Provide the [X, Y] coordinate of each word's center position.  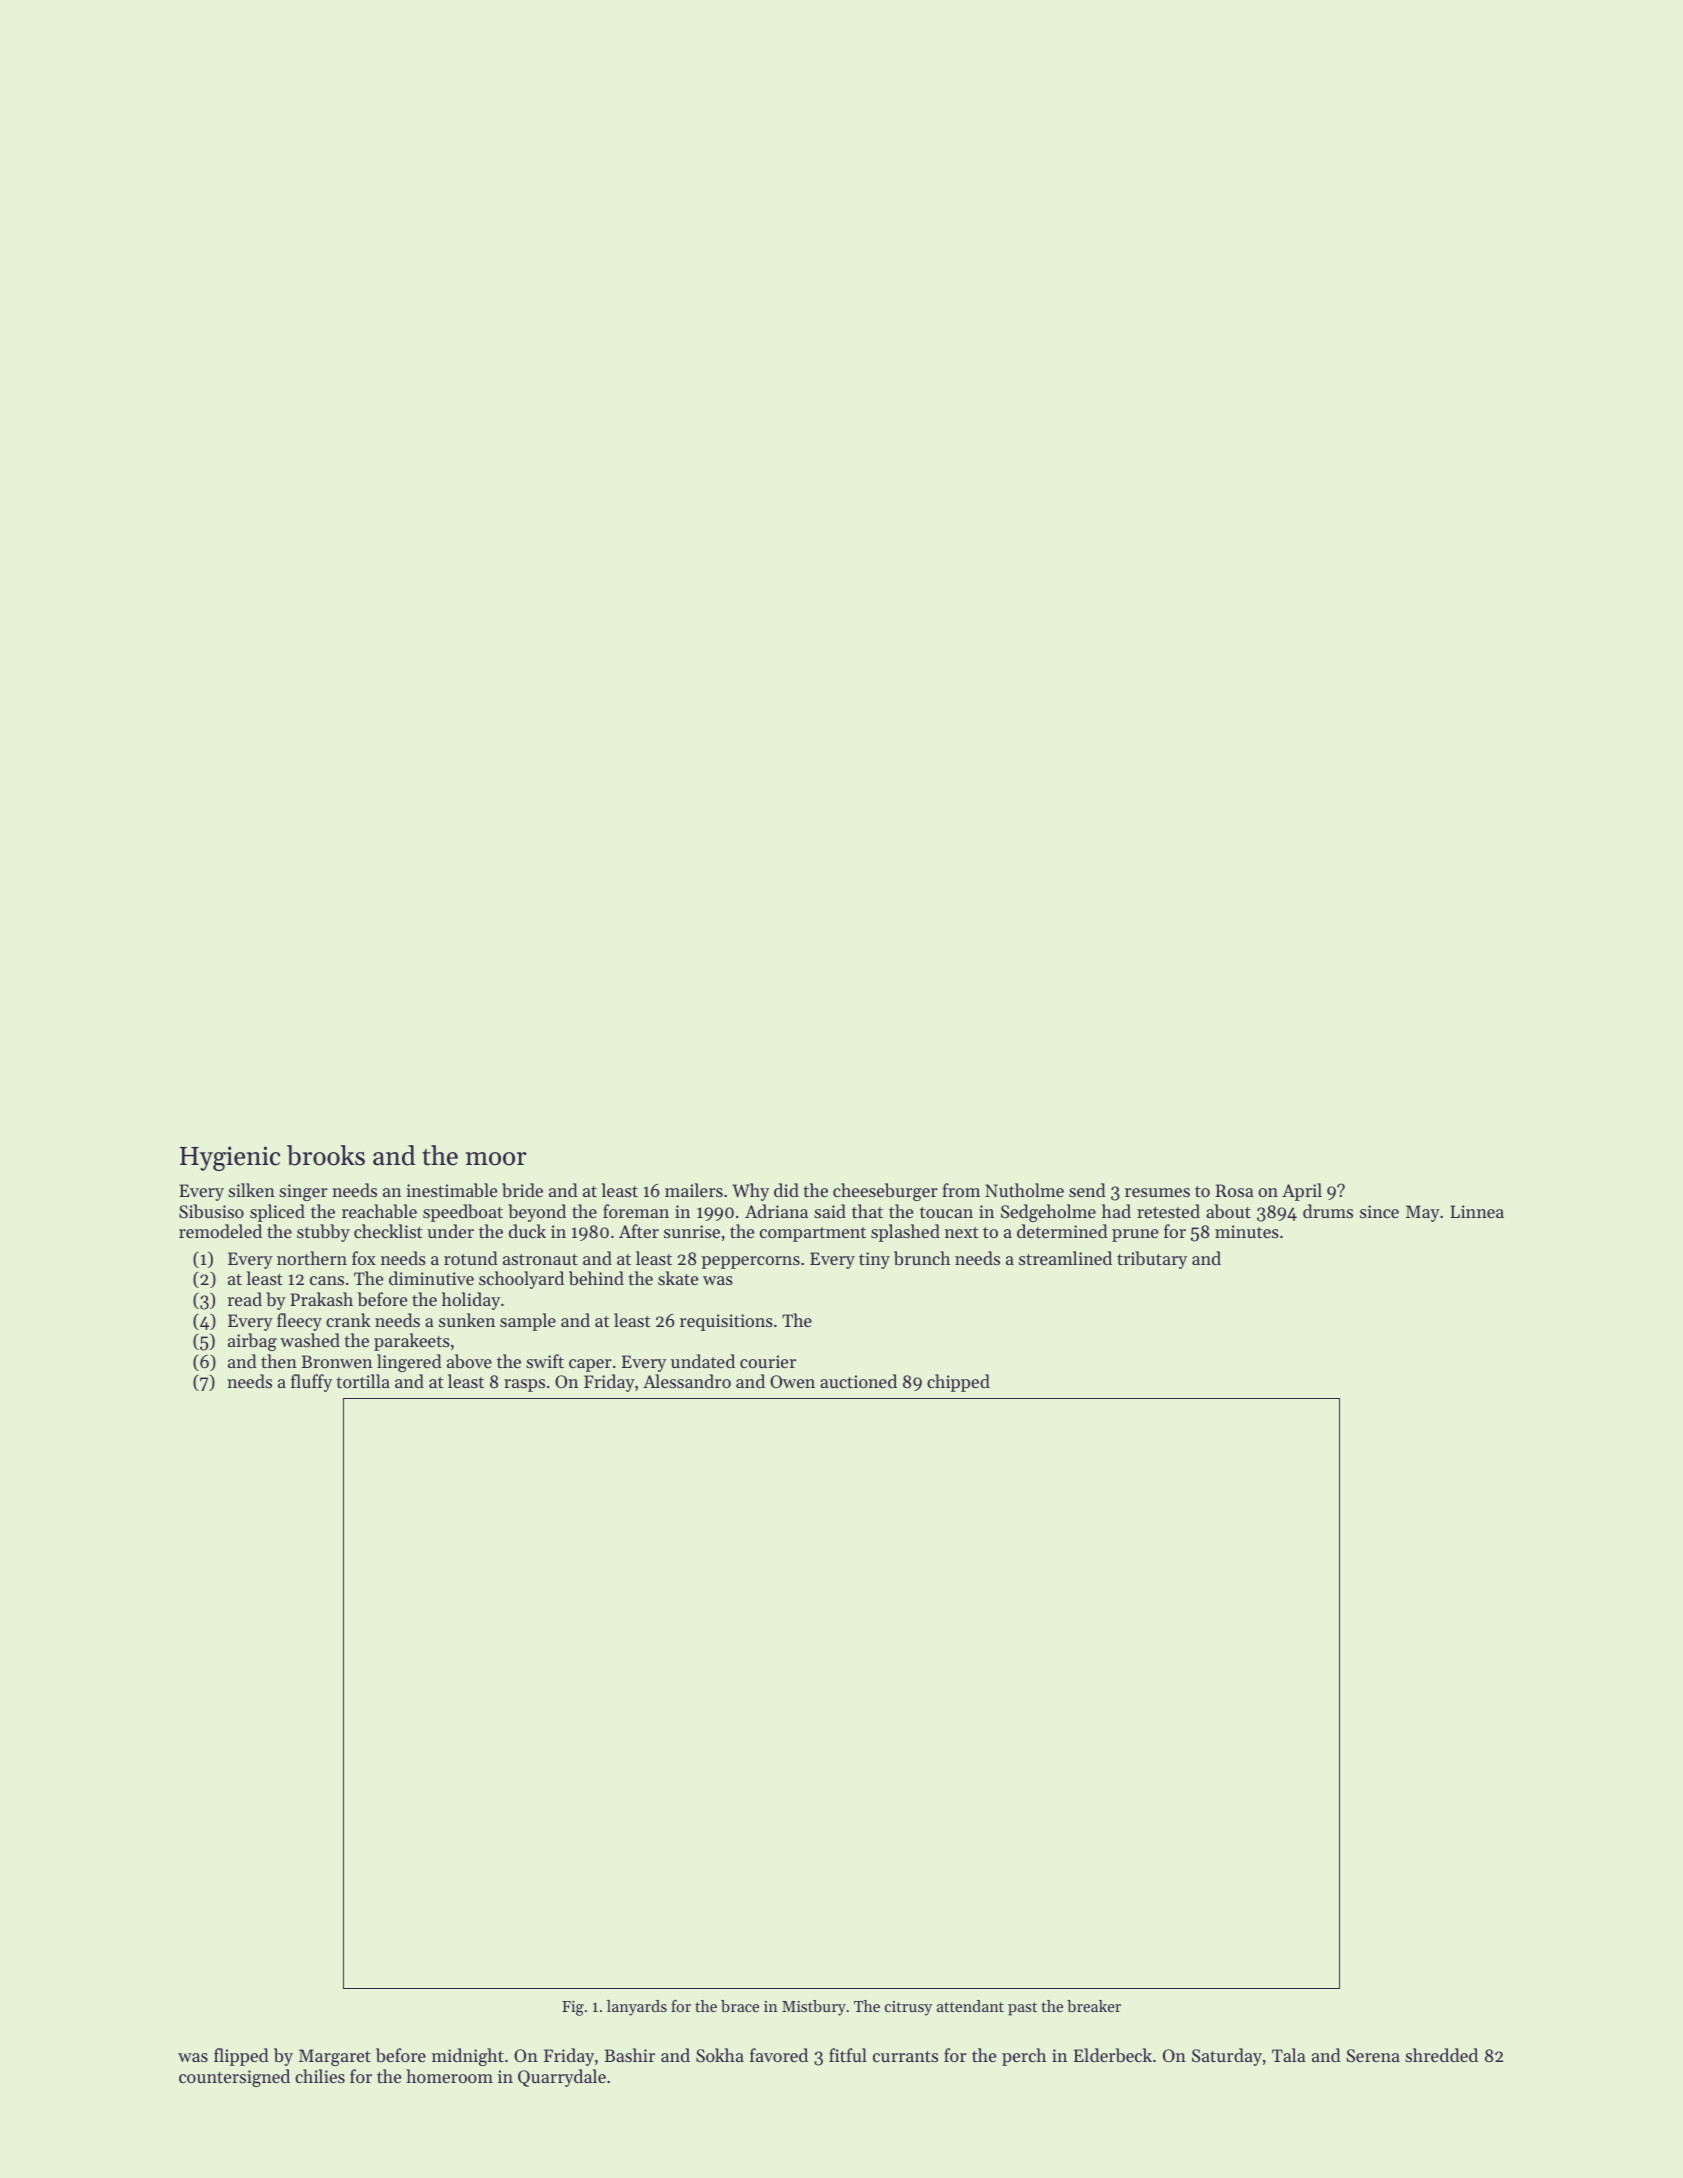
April [1302, 1192]
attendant [970, 2006]
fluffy [311, 1383]
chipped [958, 1383]
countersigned [234, 2078]
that [867, 1211]
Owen [792, 1381]
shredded [1441, 2055]
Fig [573, 2008]
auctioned [858, 1381]
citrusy [908, 2008]
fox [364, 1258]
